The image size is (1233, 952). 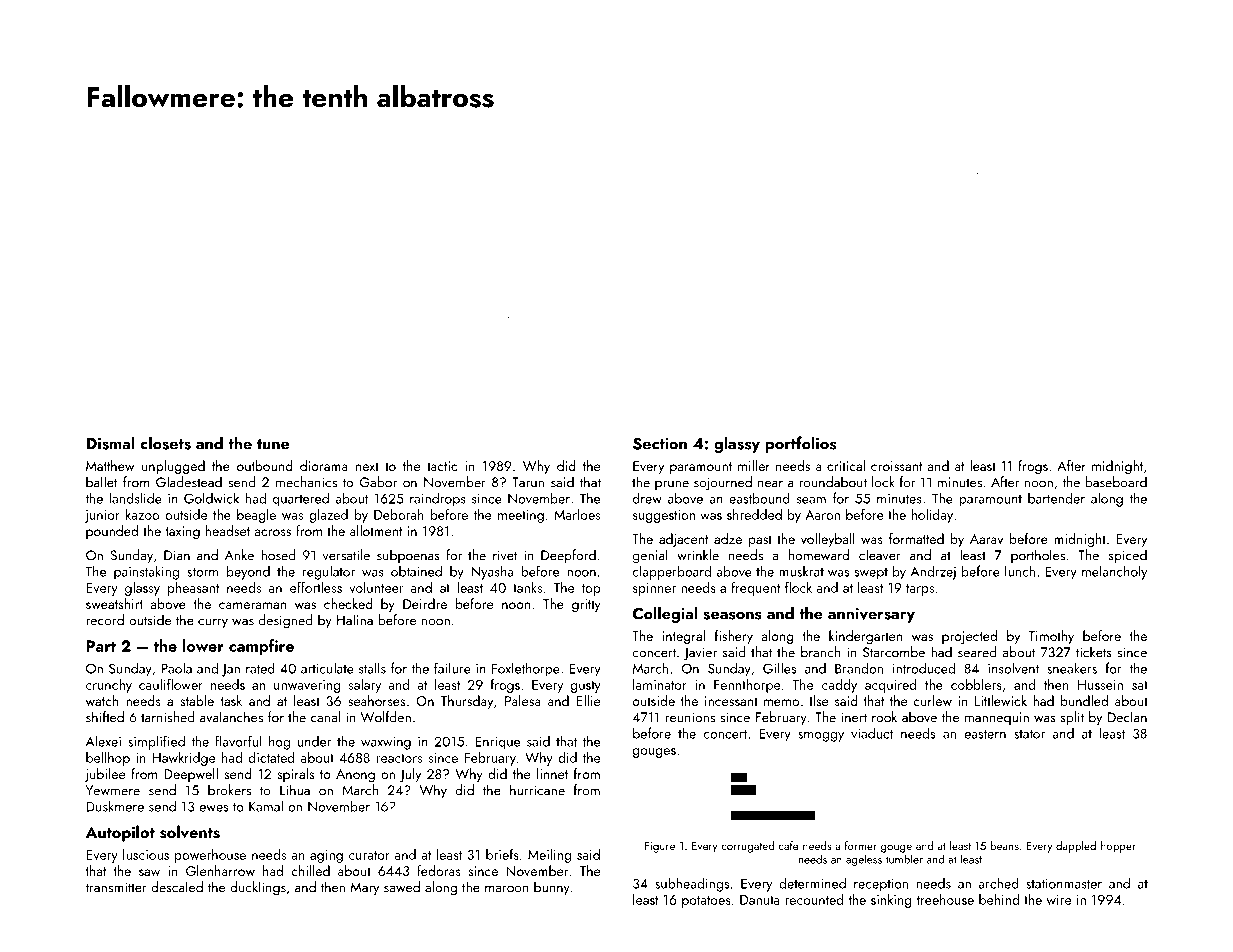 What do you see at coordinates (549, 856) in the page?
I see `Meiling` at bounding box center [549, 856].
